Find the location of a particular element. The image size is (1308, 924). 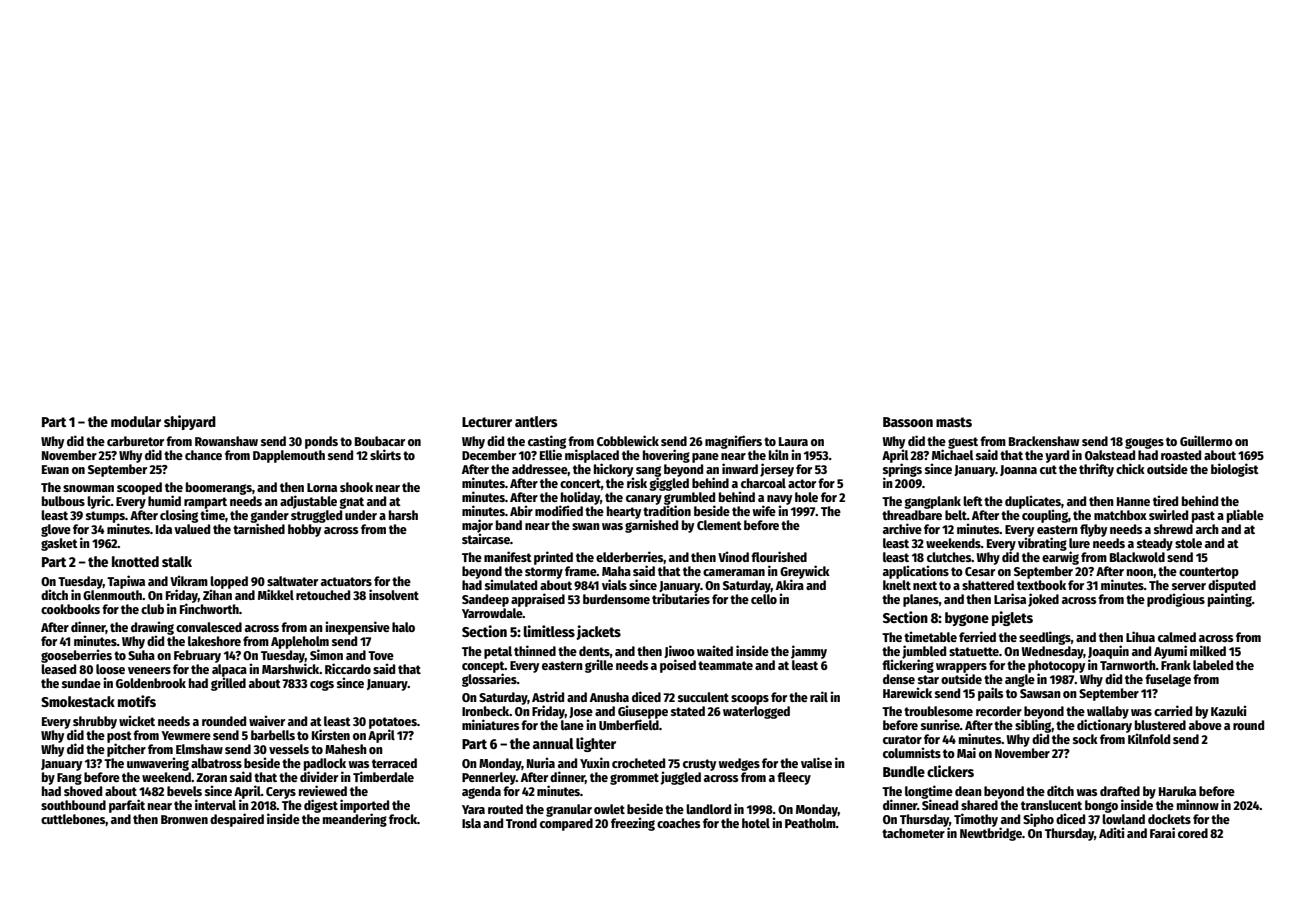

left is located at coordinates (973, 501).
